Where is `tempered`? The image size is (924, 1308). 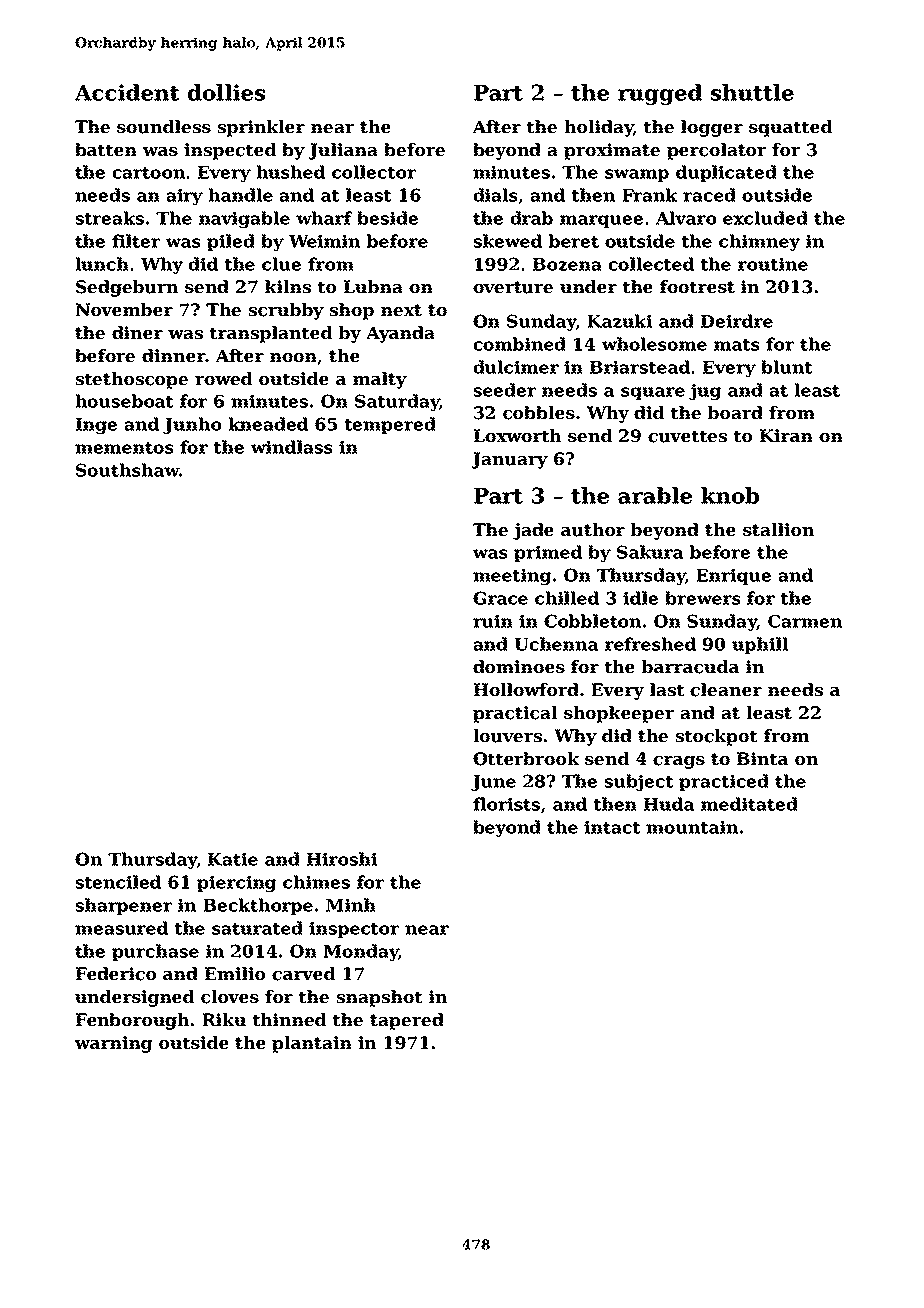 tempered is located at coordinates (390, 425).
